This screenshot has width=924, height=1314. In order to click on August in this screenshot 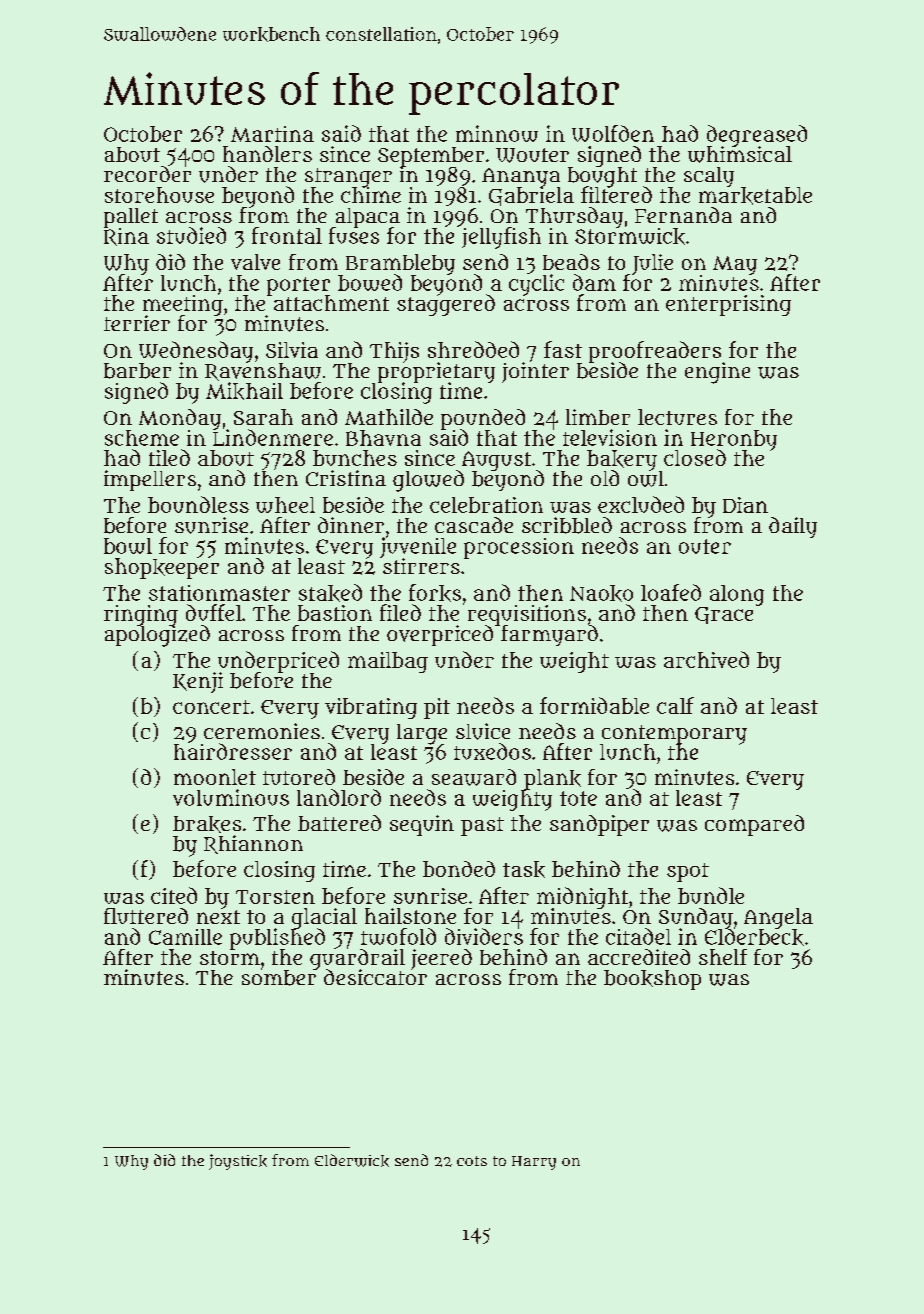, I will do `click(496, 461)`.
